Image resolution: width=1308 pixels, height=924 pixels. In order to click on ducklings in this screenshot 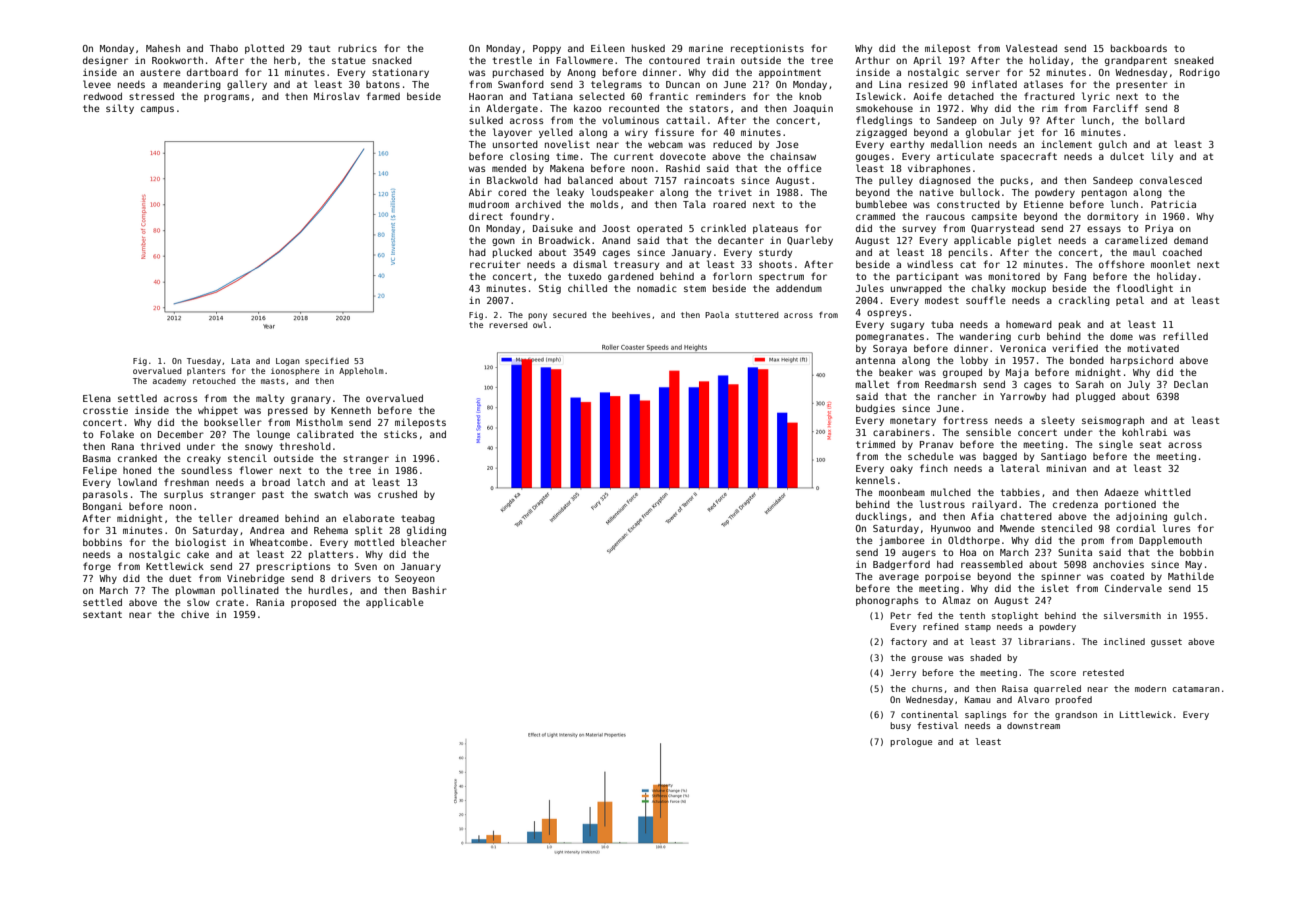, I will do `click(881, 517)`.
